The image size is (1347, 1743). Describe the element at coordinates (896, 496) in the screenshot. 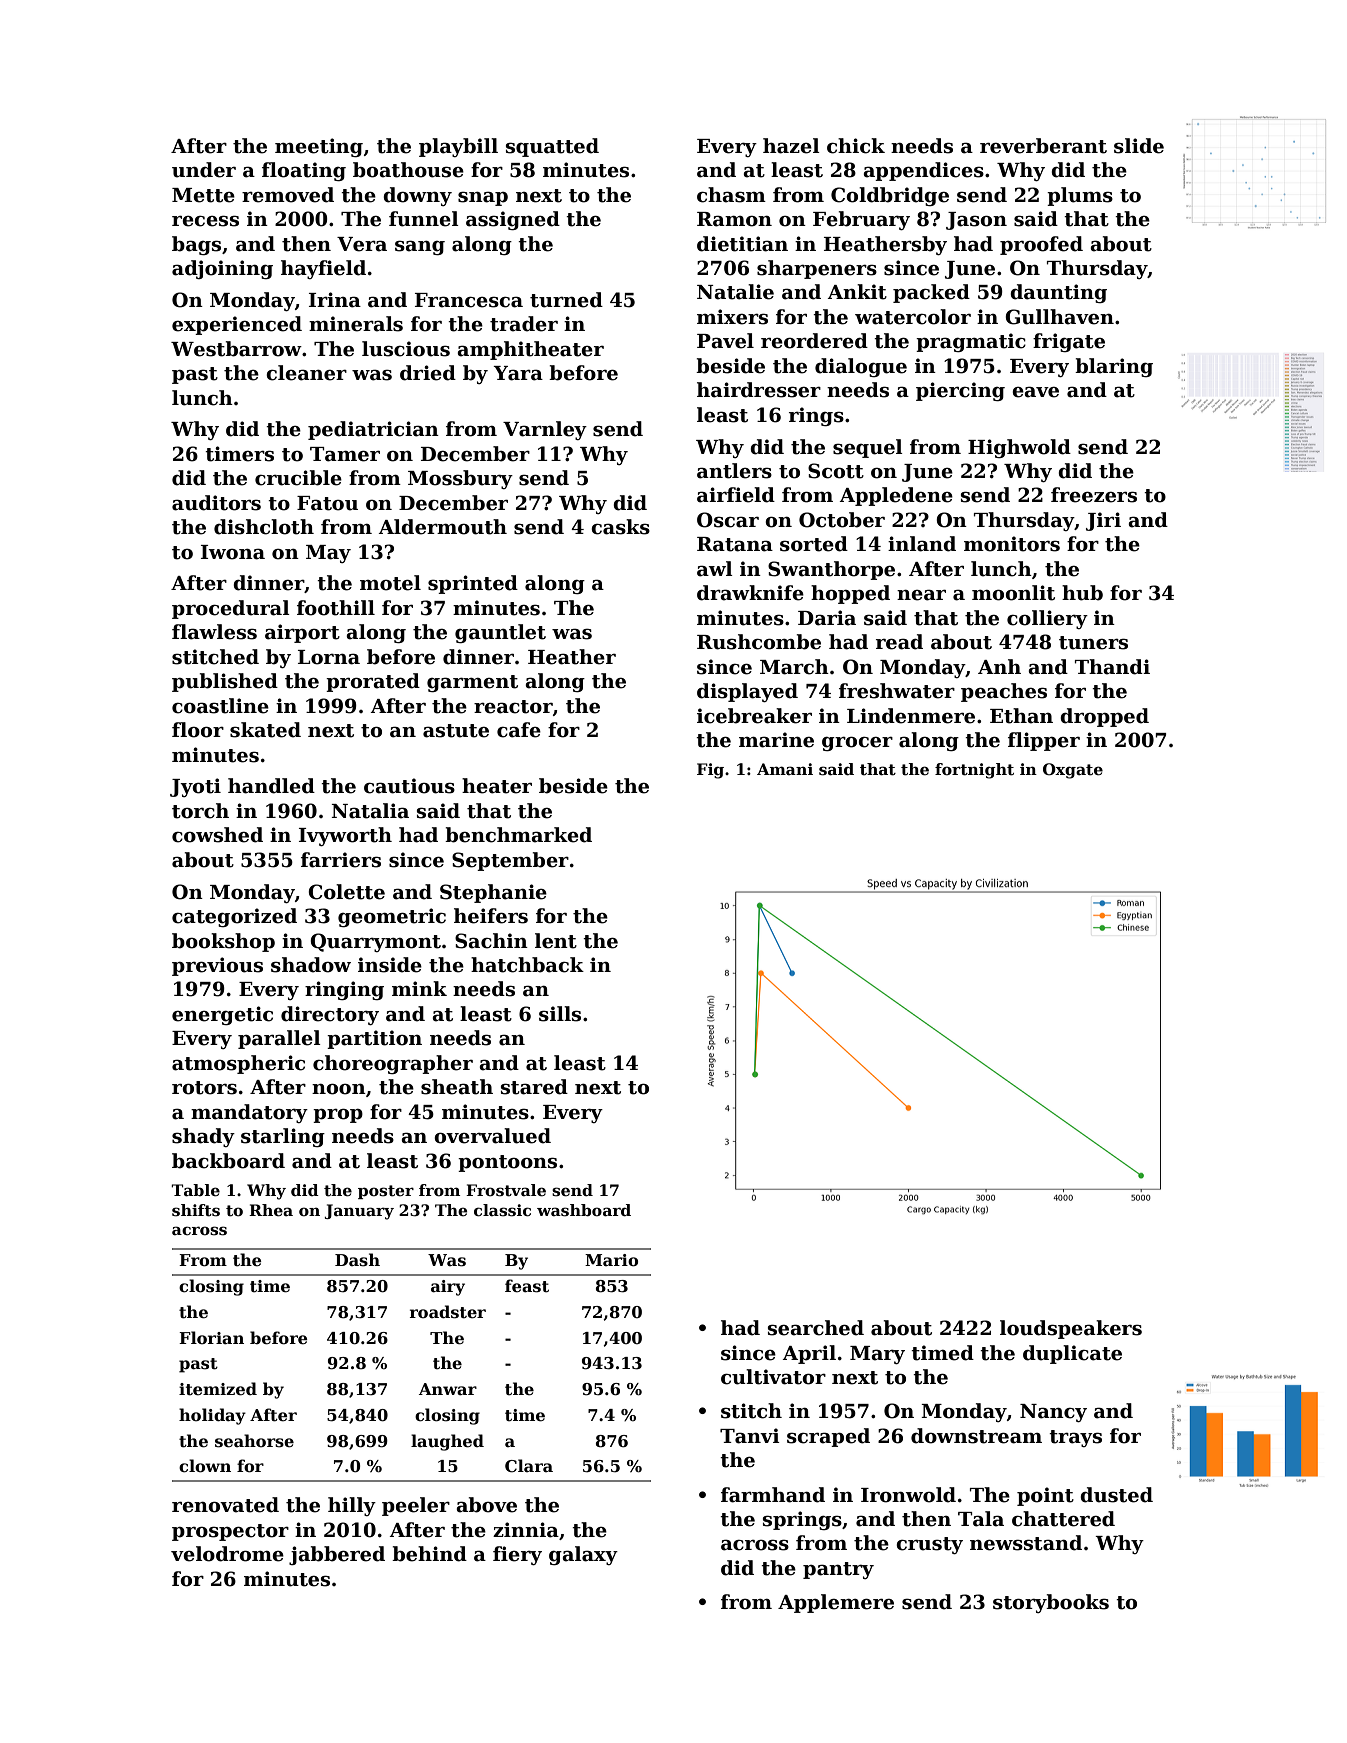

I see `Appledene` at that location.
